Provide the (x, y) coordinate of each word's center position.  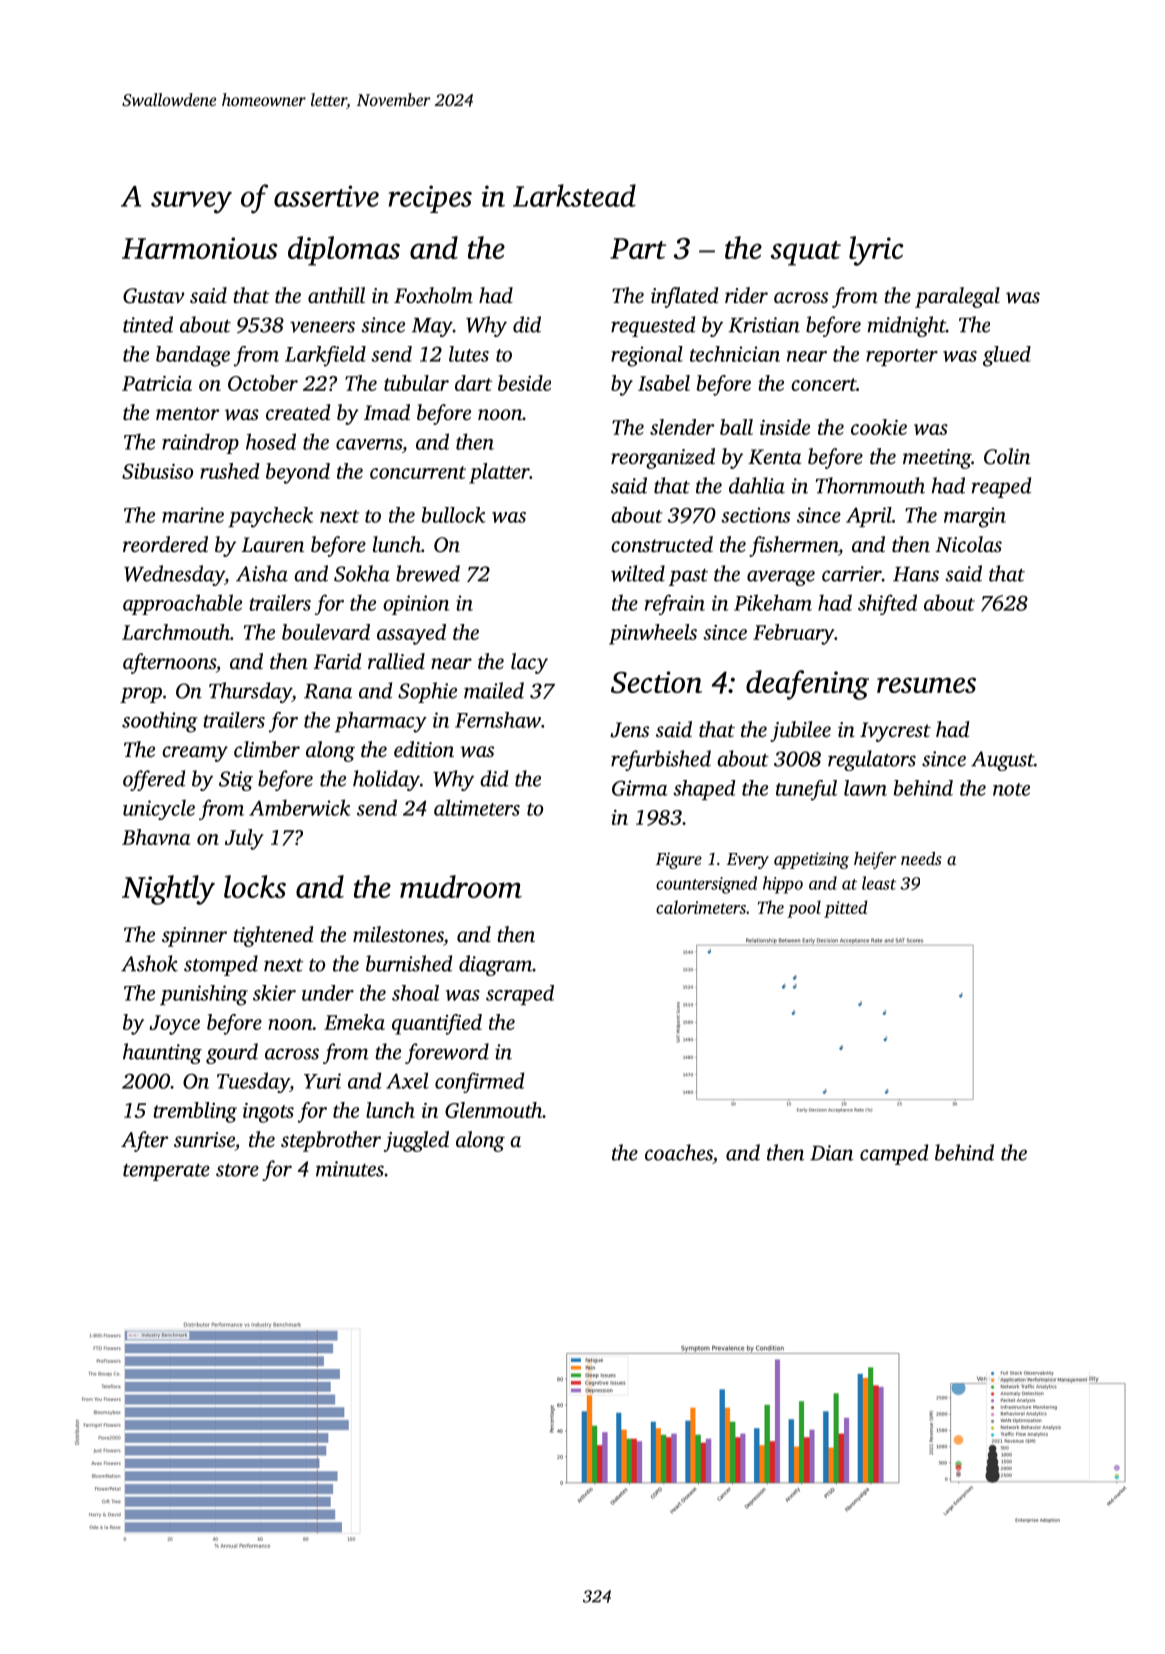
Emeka (354, 1022)
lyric (876, 251)
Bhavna (156, 837)
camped (894, 1154)
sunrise (204, 1139)
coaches (679, 1152)
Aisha (262, 573)
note (1011, 789)
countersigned (706, 885)
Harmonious (200, 248)
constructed (662, 544)
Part (638, 248)
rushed (230, 471)
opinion (416, 605)
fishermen (793, 546)
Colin (1007, 456)
